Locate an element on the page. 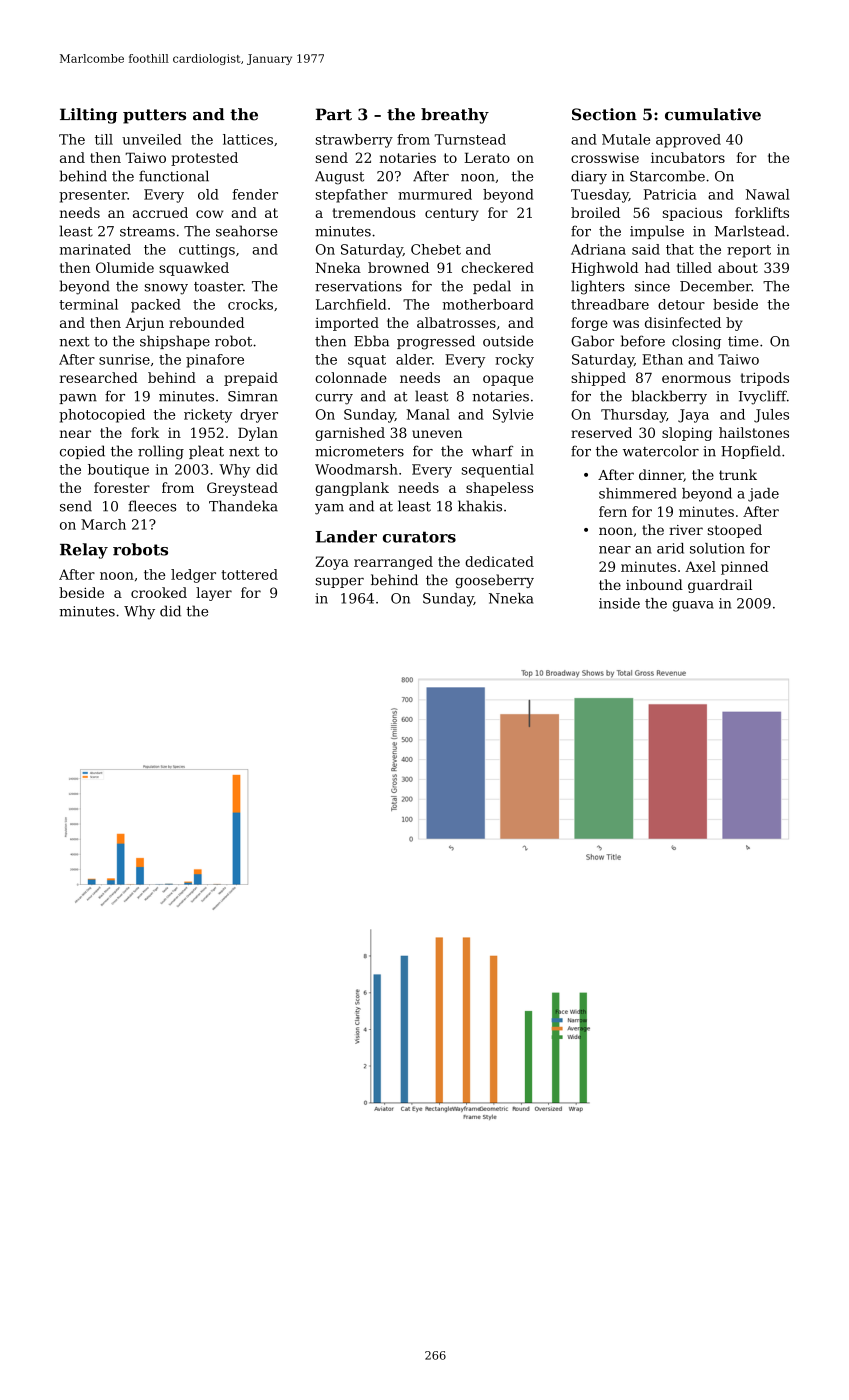  ledger is located at coordinates (193, 576).
